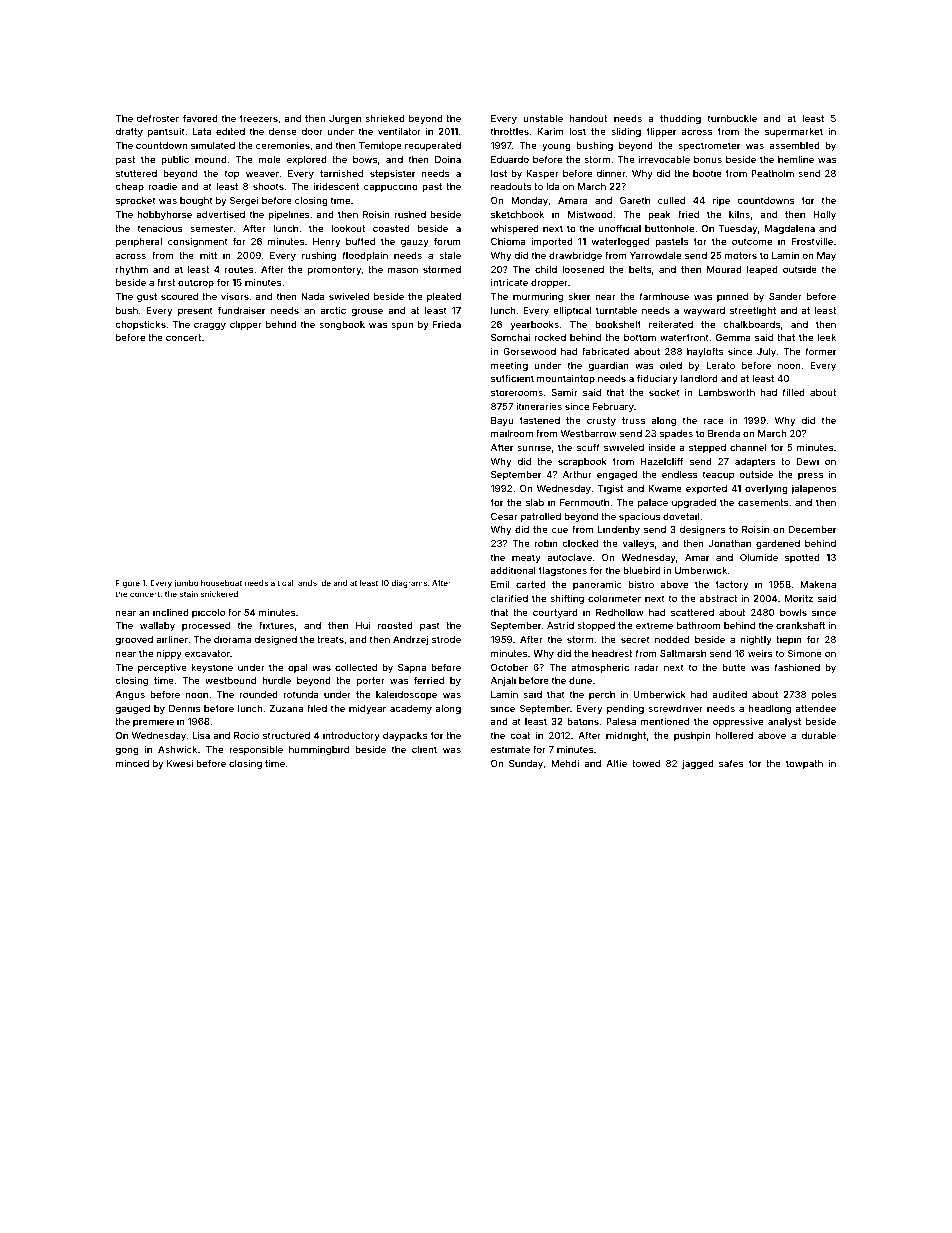  I want to click on Temitope, so click(380, 146).
